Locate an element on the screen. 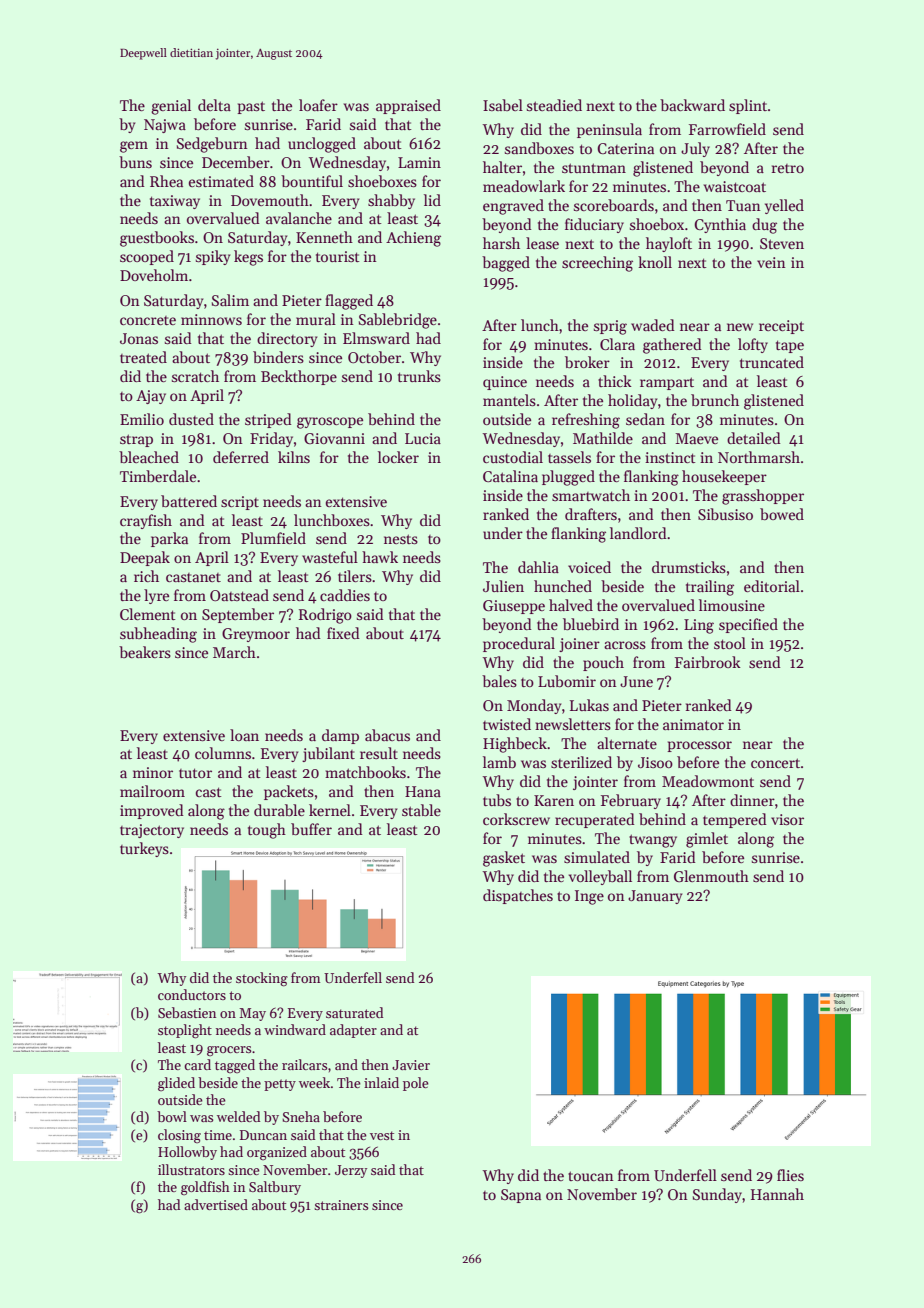 Image resolution: width=924 pixels, height=1308 pixels. scratch is located at coordinates (195, 376).
